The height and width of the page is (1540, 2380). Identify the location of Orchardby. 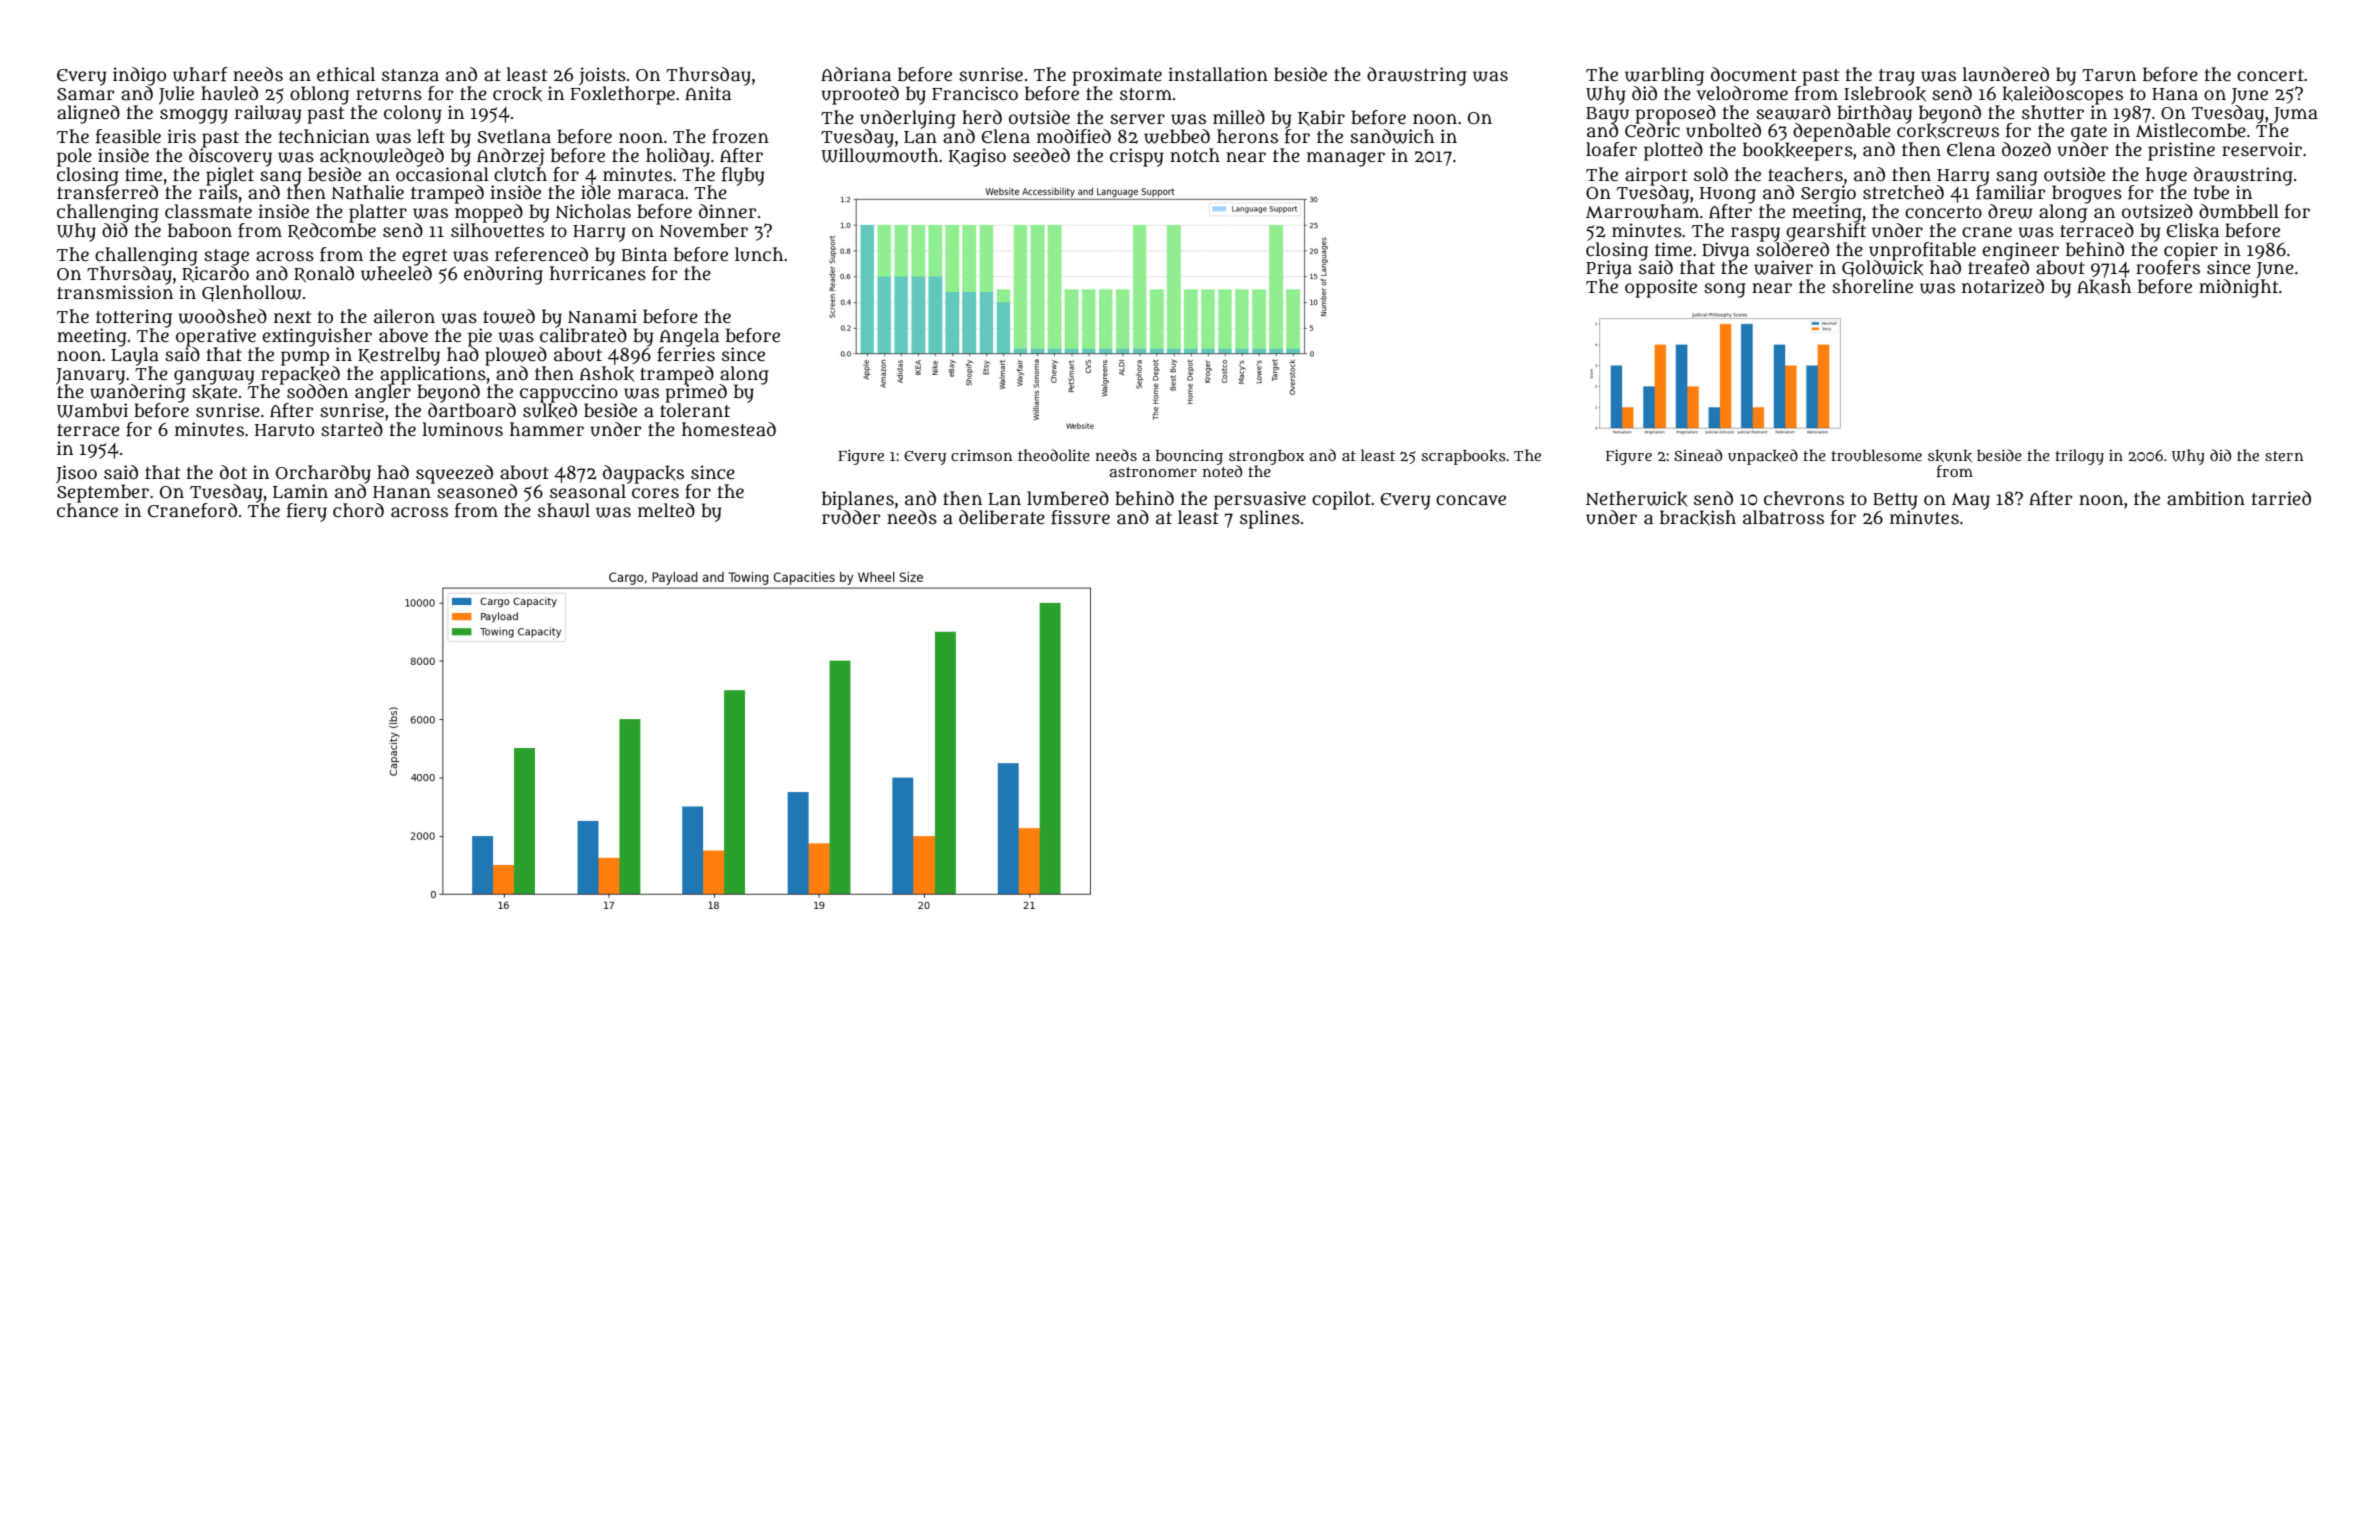
(323, 474).
